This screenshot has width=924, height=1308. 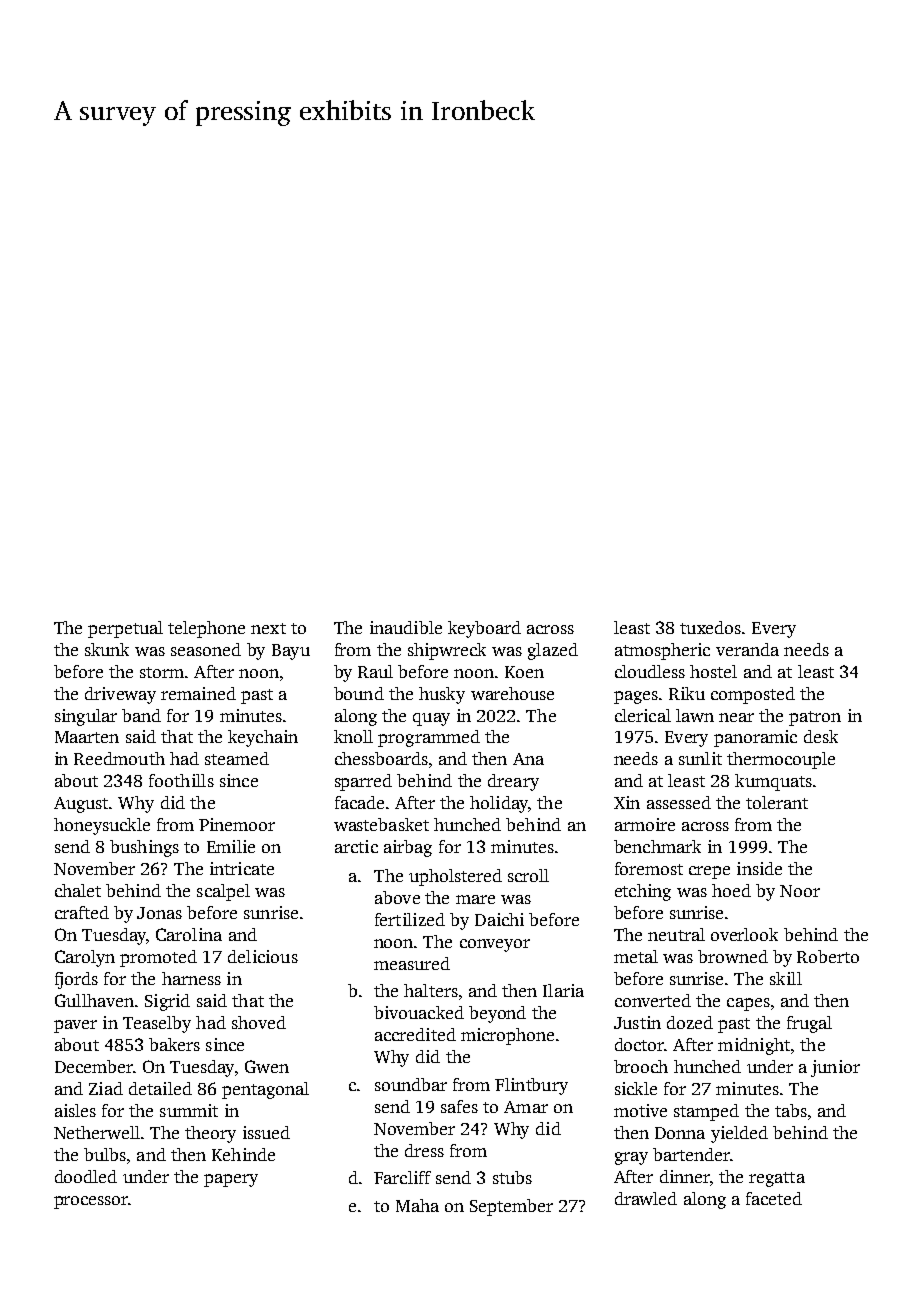 I want to click on September, so click(x=511, y=1207).
